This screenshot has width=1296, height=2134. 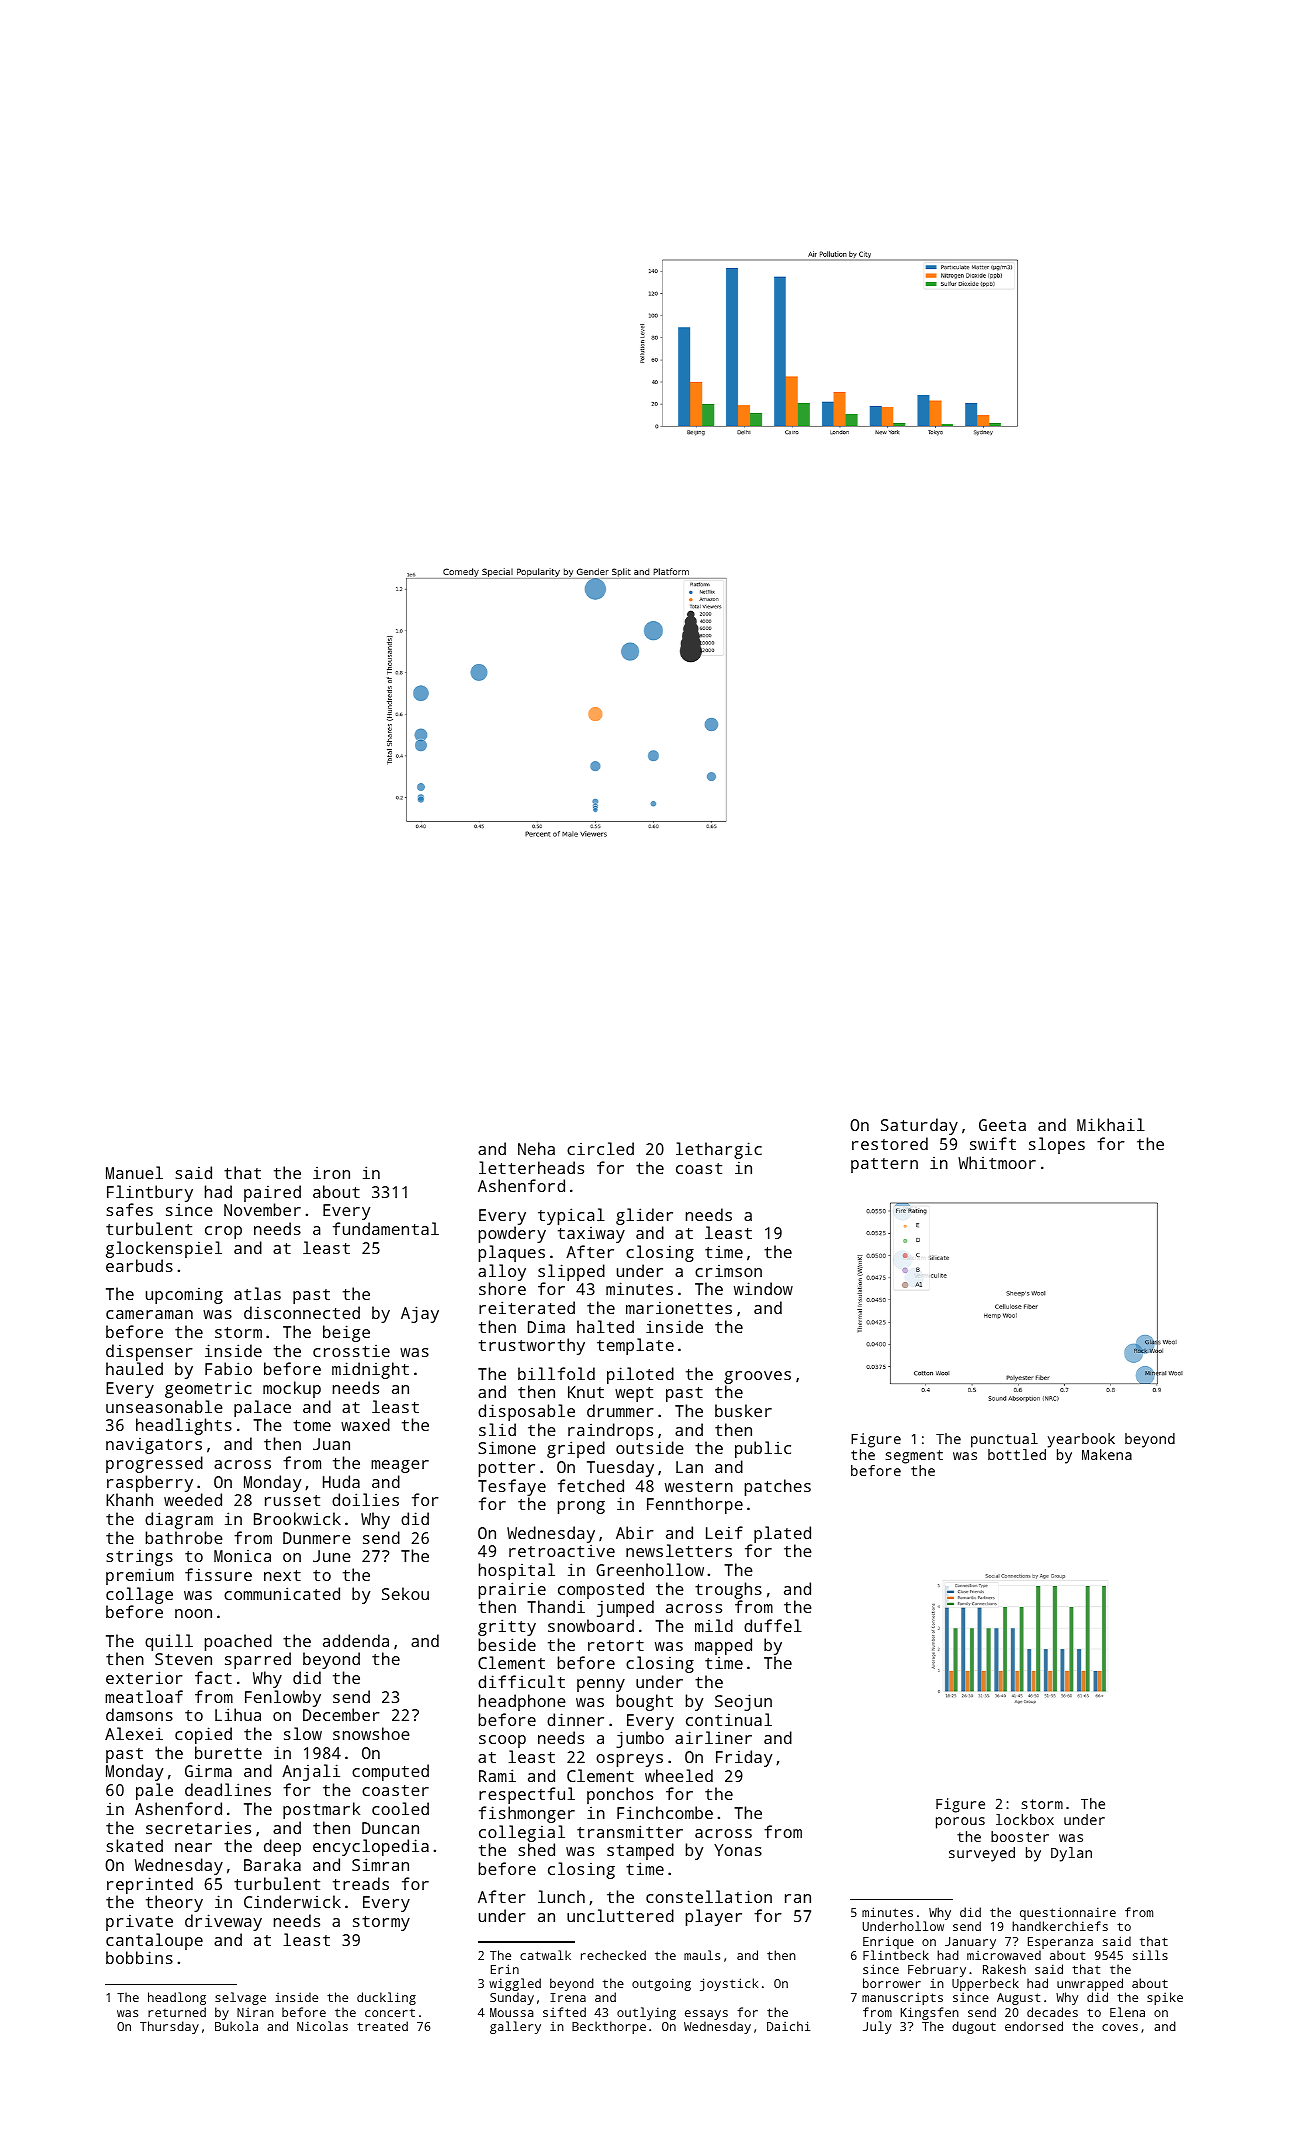 I want to click on continual, so click(x=729, y=1719).
